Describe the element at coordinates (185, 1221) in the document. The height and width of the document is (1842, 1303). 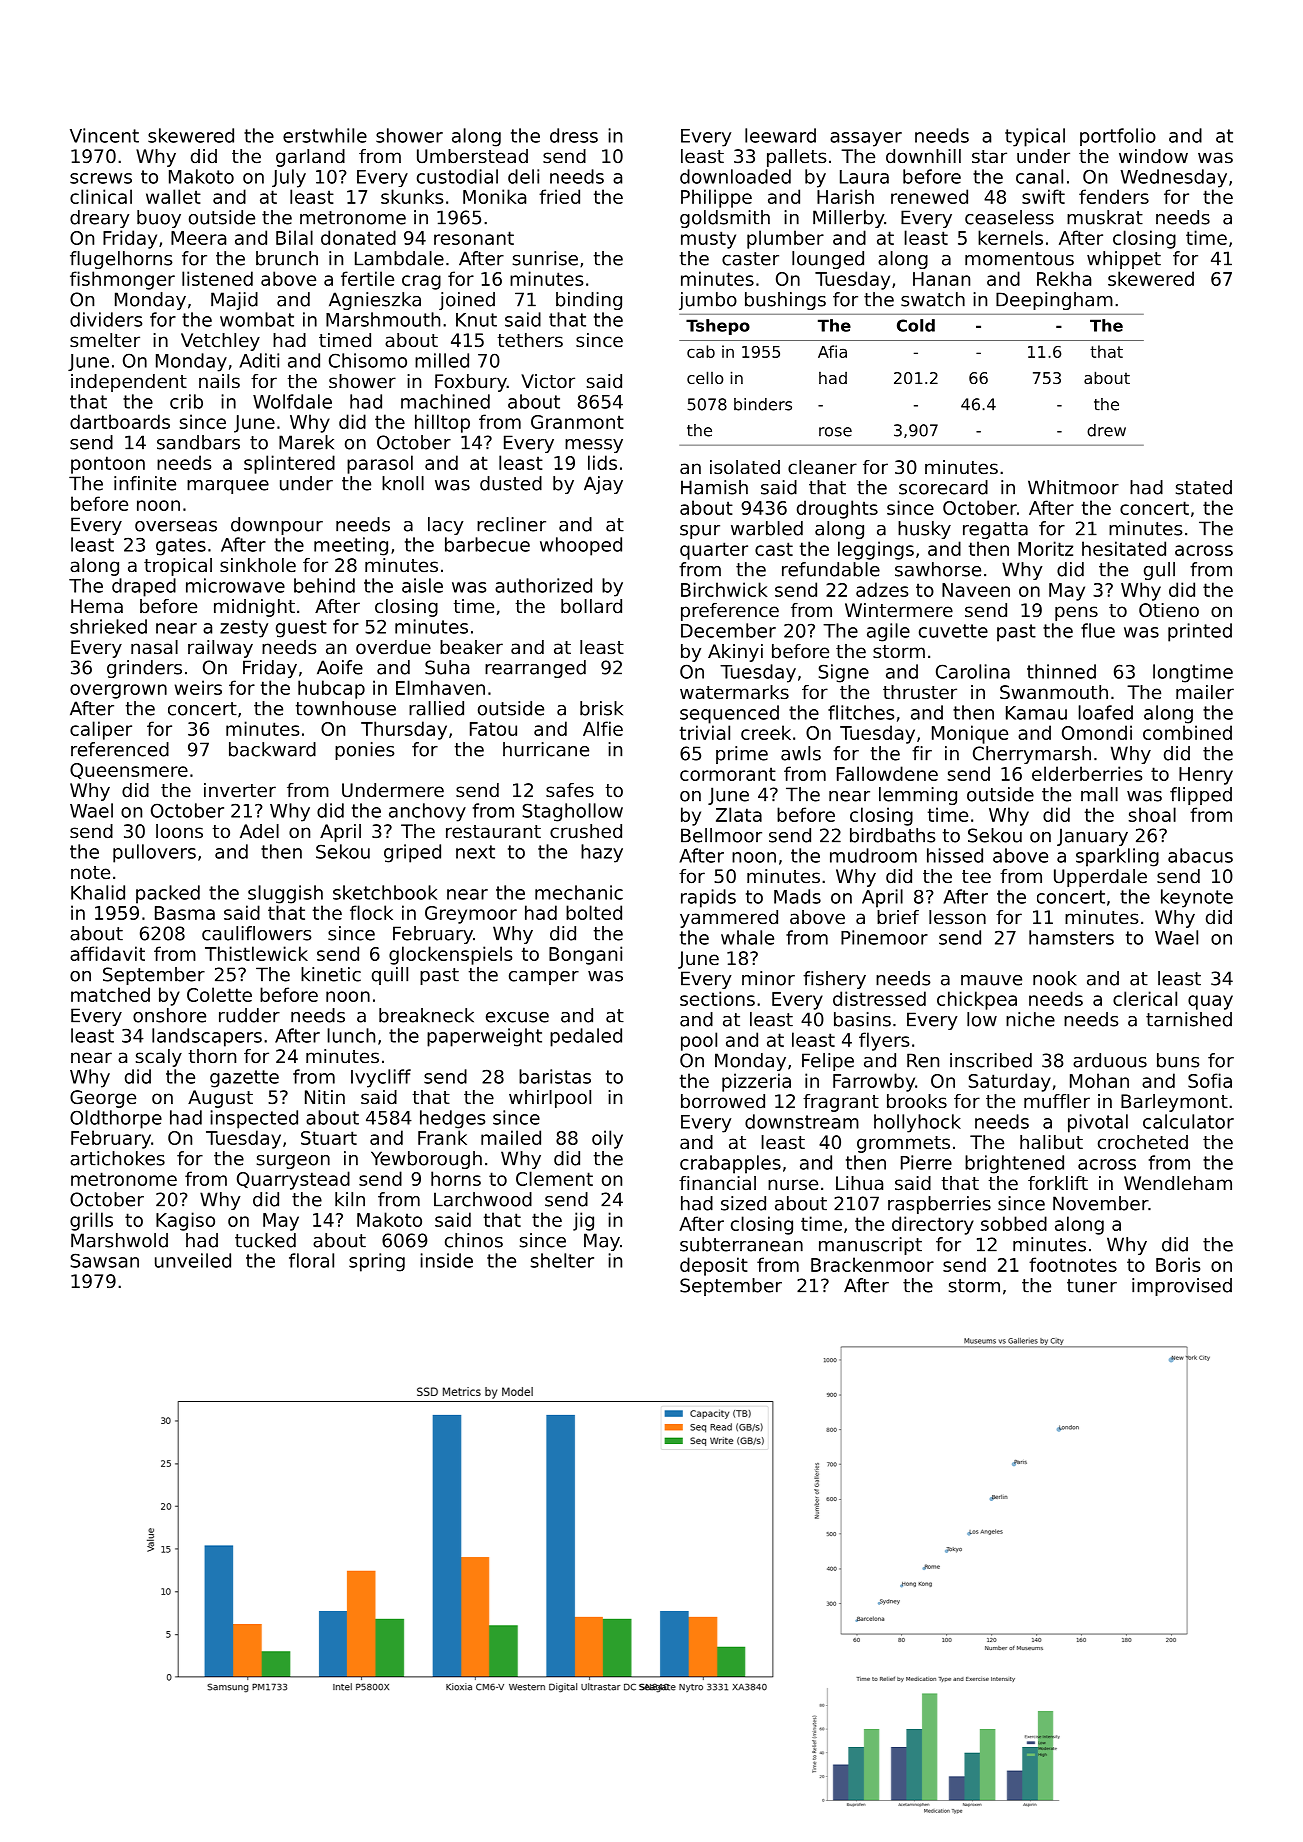
I see `Kagiso` at that location.
